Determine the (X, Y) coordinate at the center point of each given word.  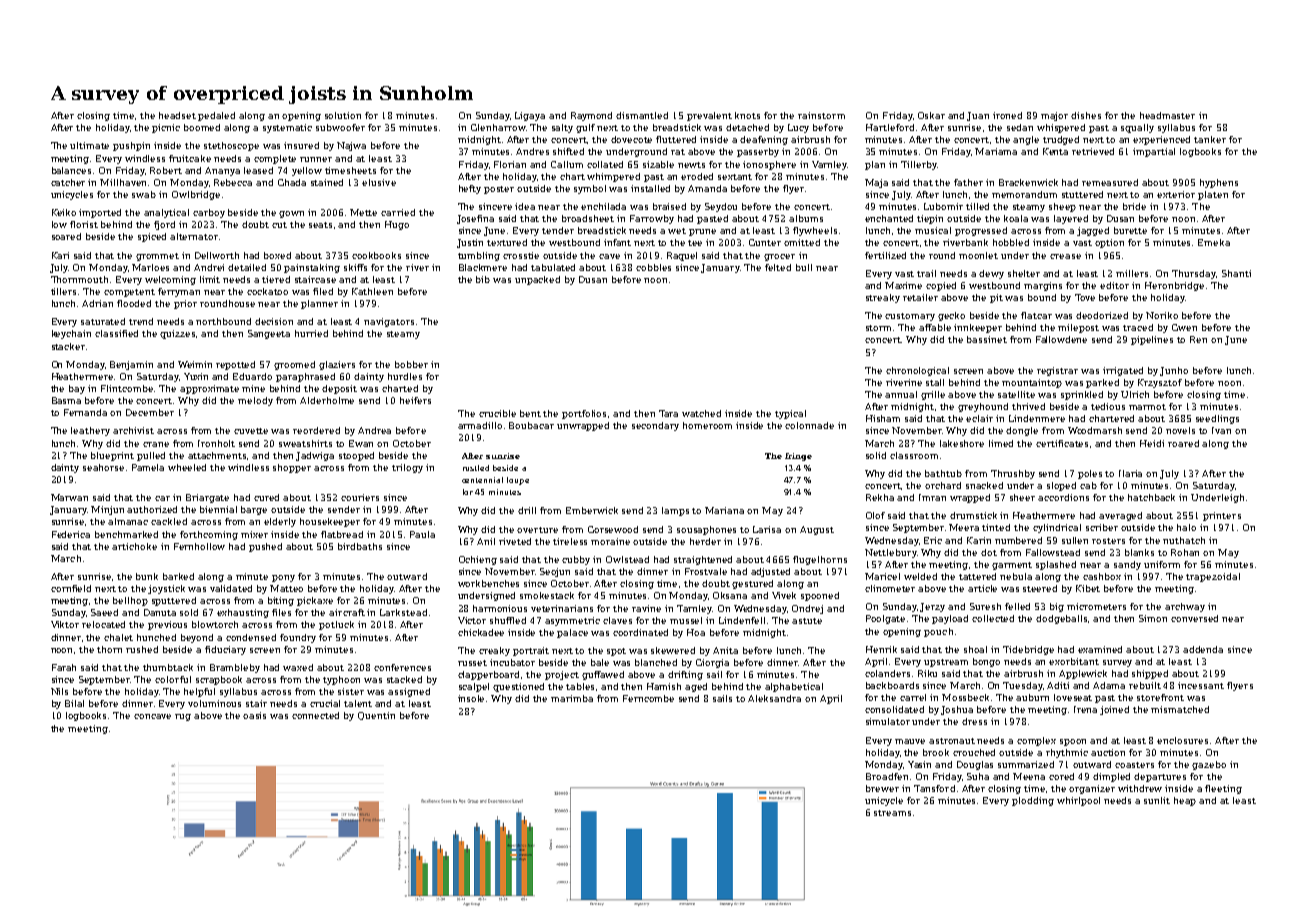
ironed (1007, 115)
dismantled (642, 115)
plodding (1033, 801)
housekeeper (330, 522)
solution (343, 115)
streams (892, 813)
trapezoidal (1213, 577)
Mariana (724, 510)
